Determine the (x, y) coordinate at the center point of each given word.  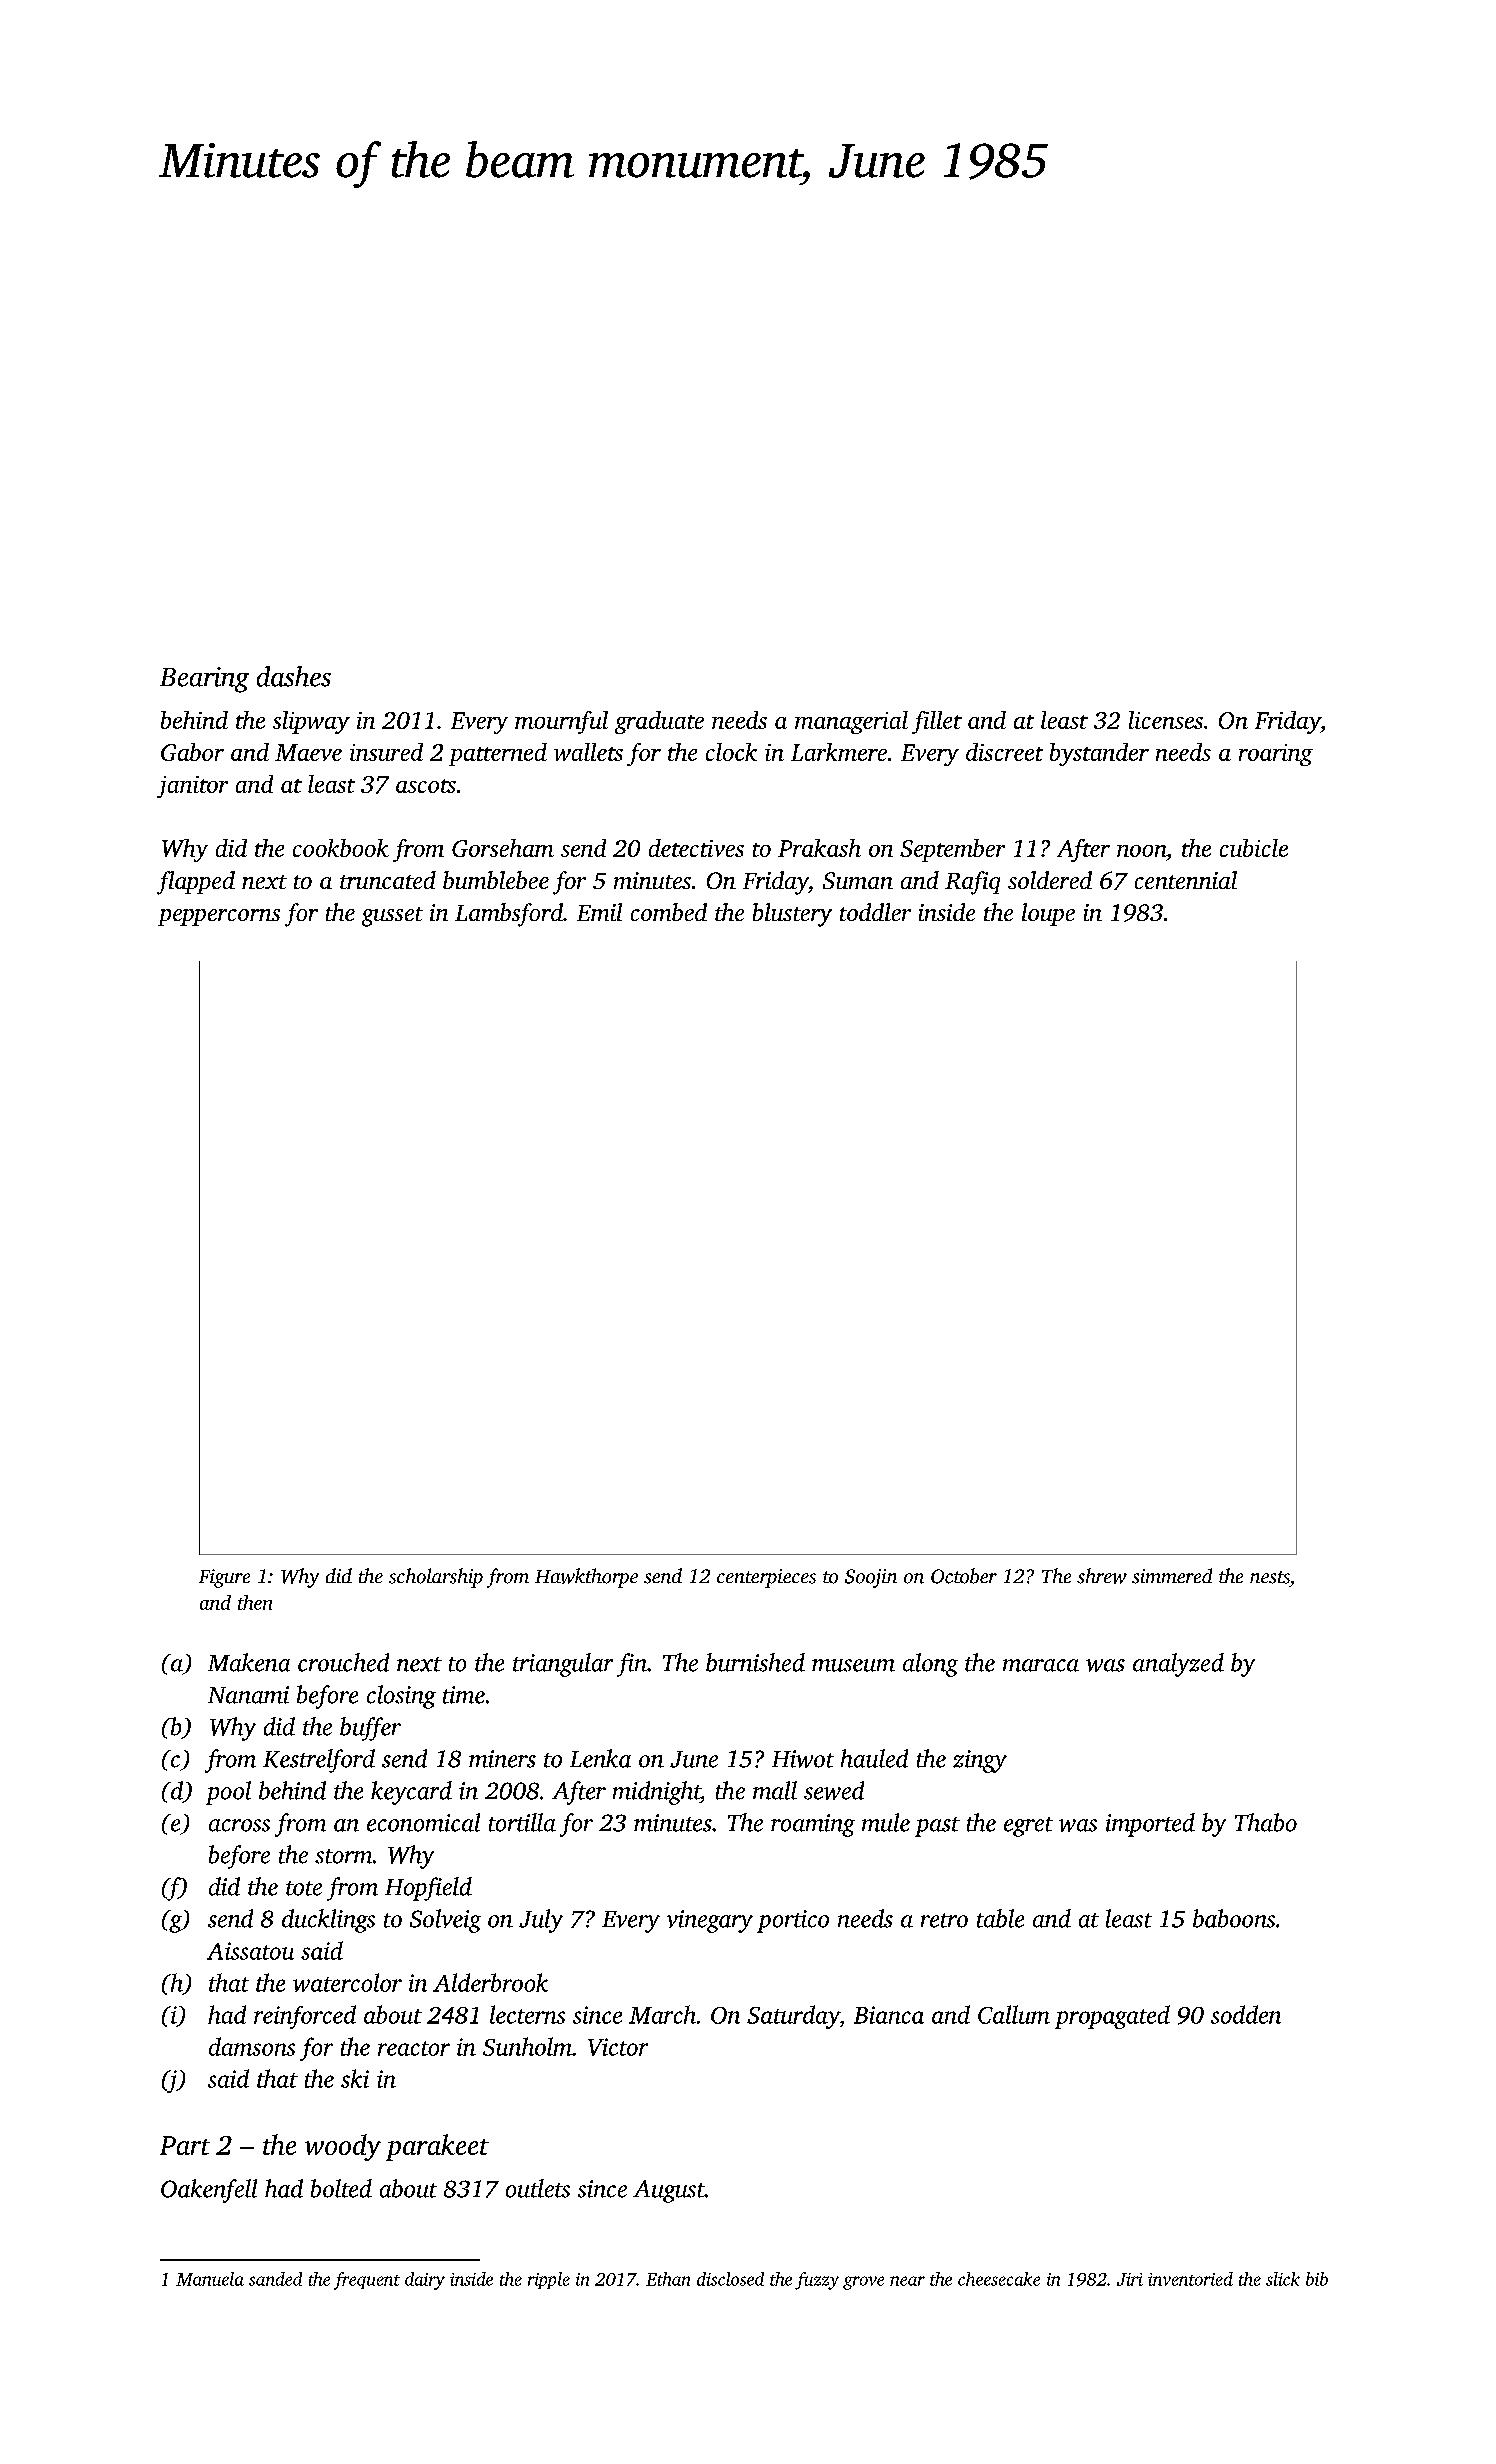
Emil (599, 912)
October (964, 1576)
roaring (1276, 755)
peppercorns (219, 917)
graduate (659, 722)
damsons (252, 2046)
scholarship (436, 1578)
